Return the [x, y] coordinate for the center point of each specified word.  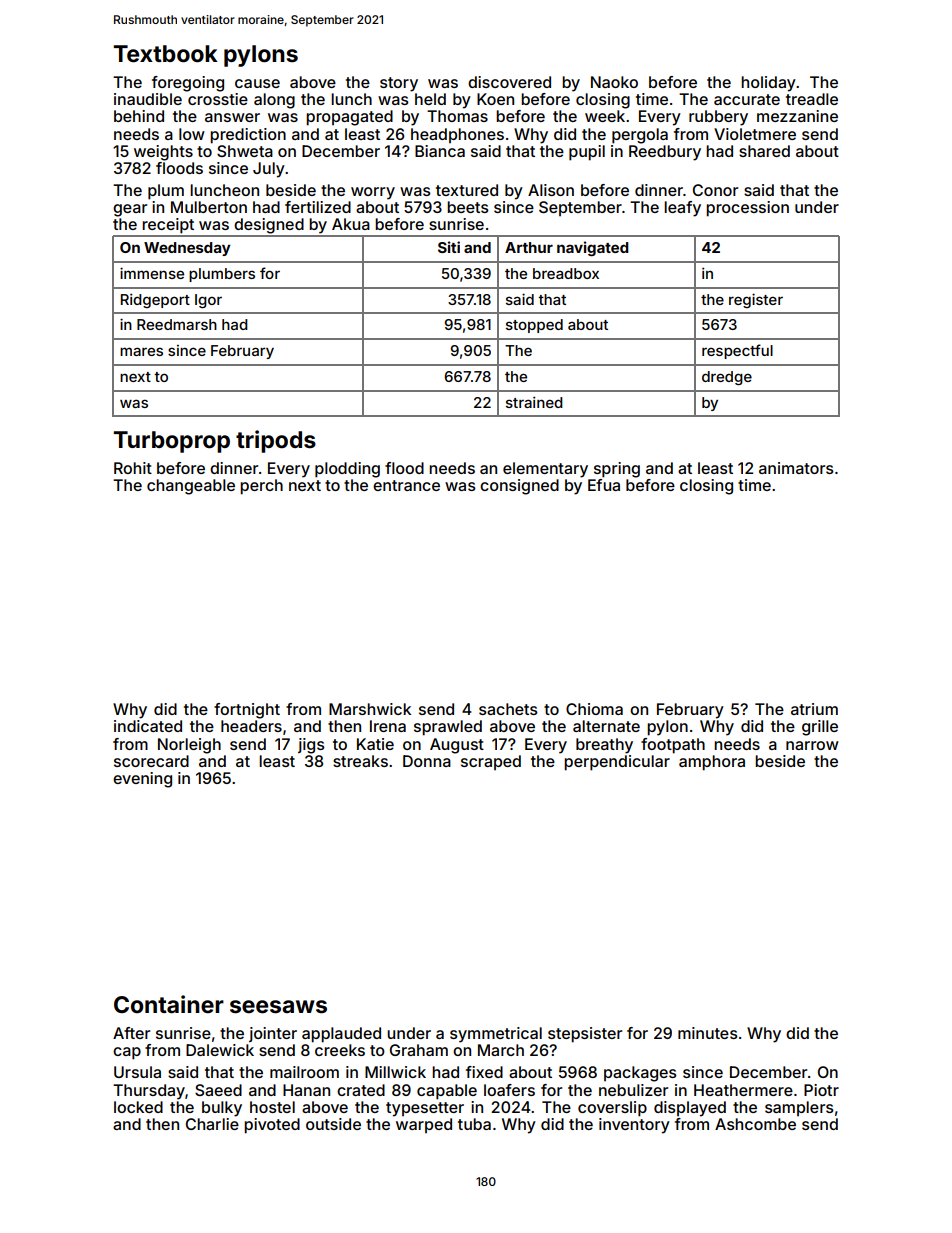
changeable [191, 487]
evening [142, 780]
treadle [812, 99]
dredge [727, 378]
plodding [347, 470]
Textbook [166, 54]
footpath [673, 746]
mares [141, 351]
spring [617, 470]
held [430, 99]
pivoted [272, 1126]
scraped [491, 762]
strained [534, 402]
